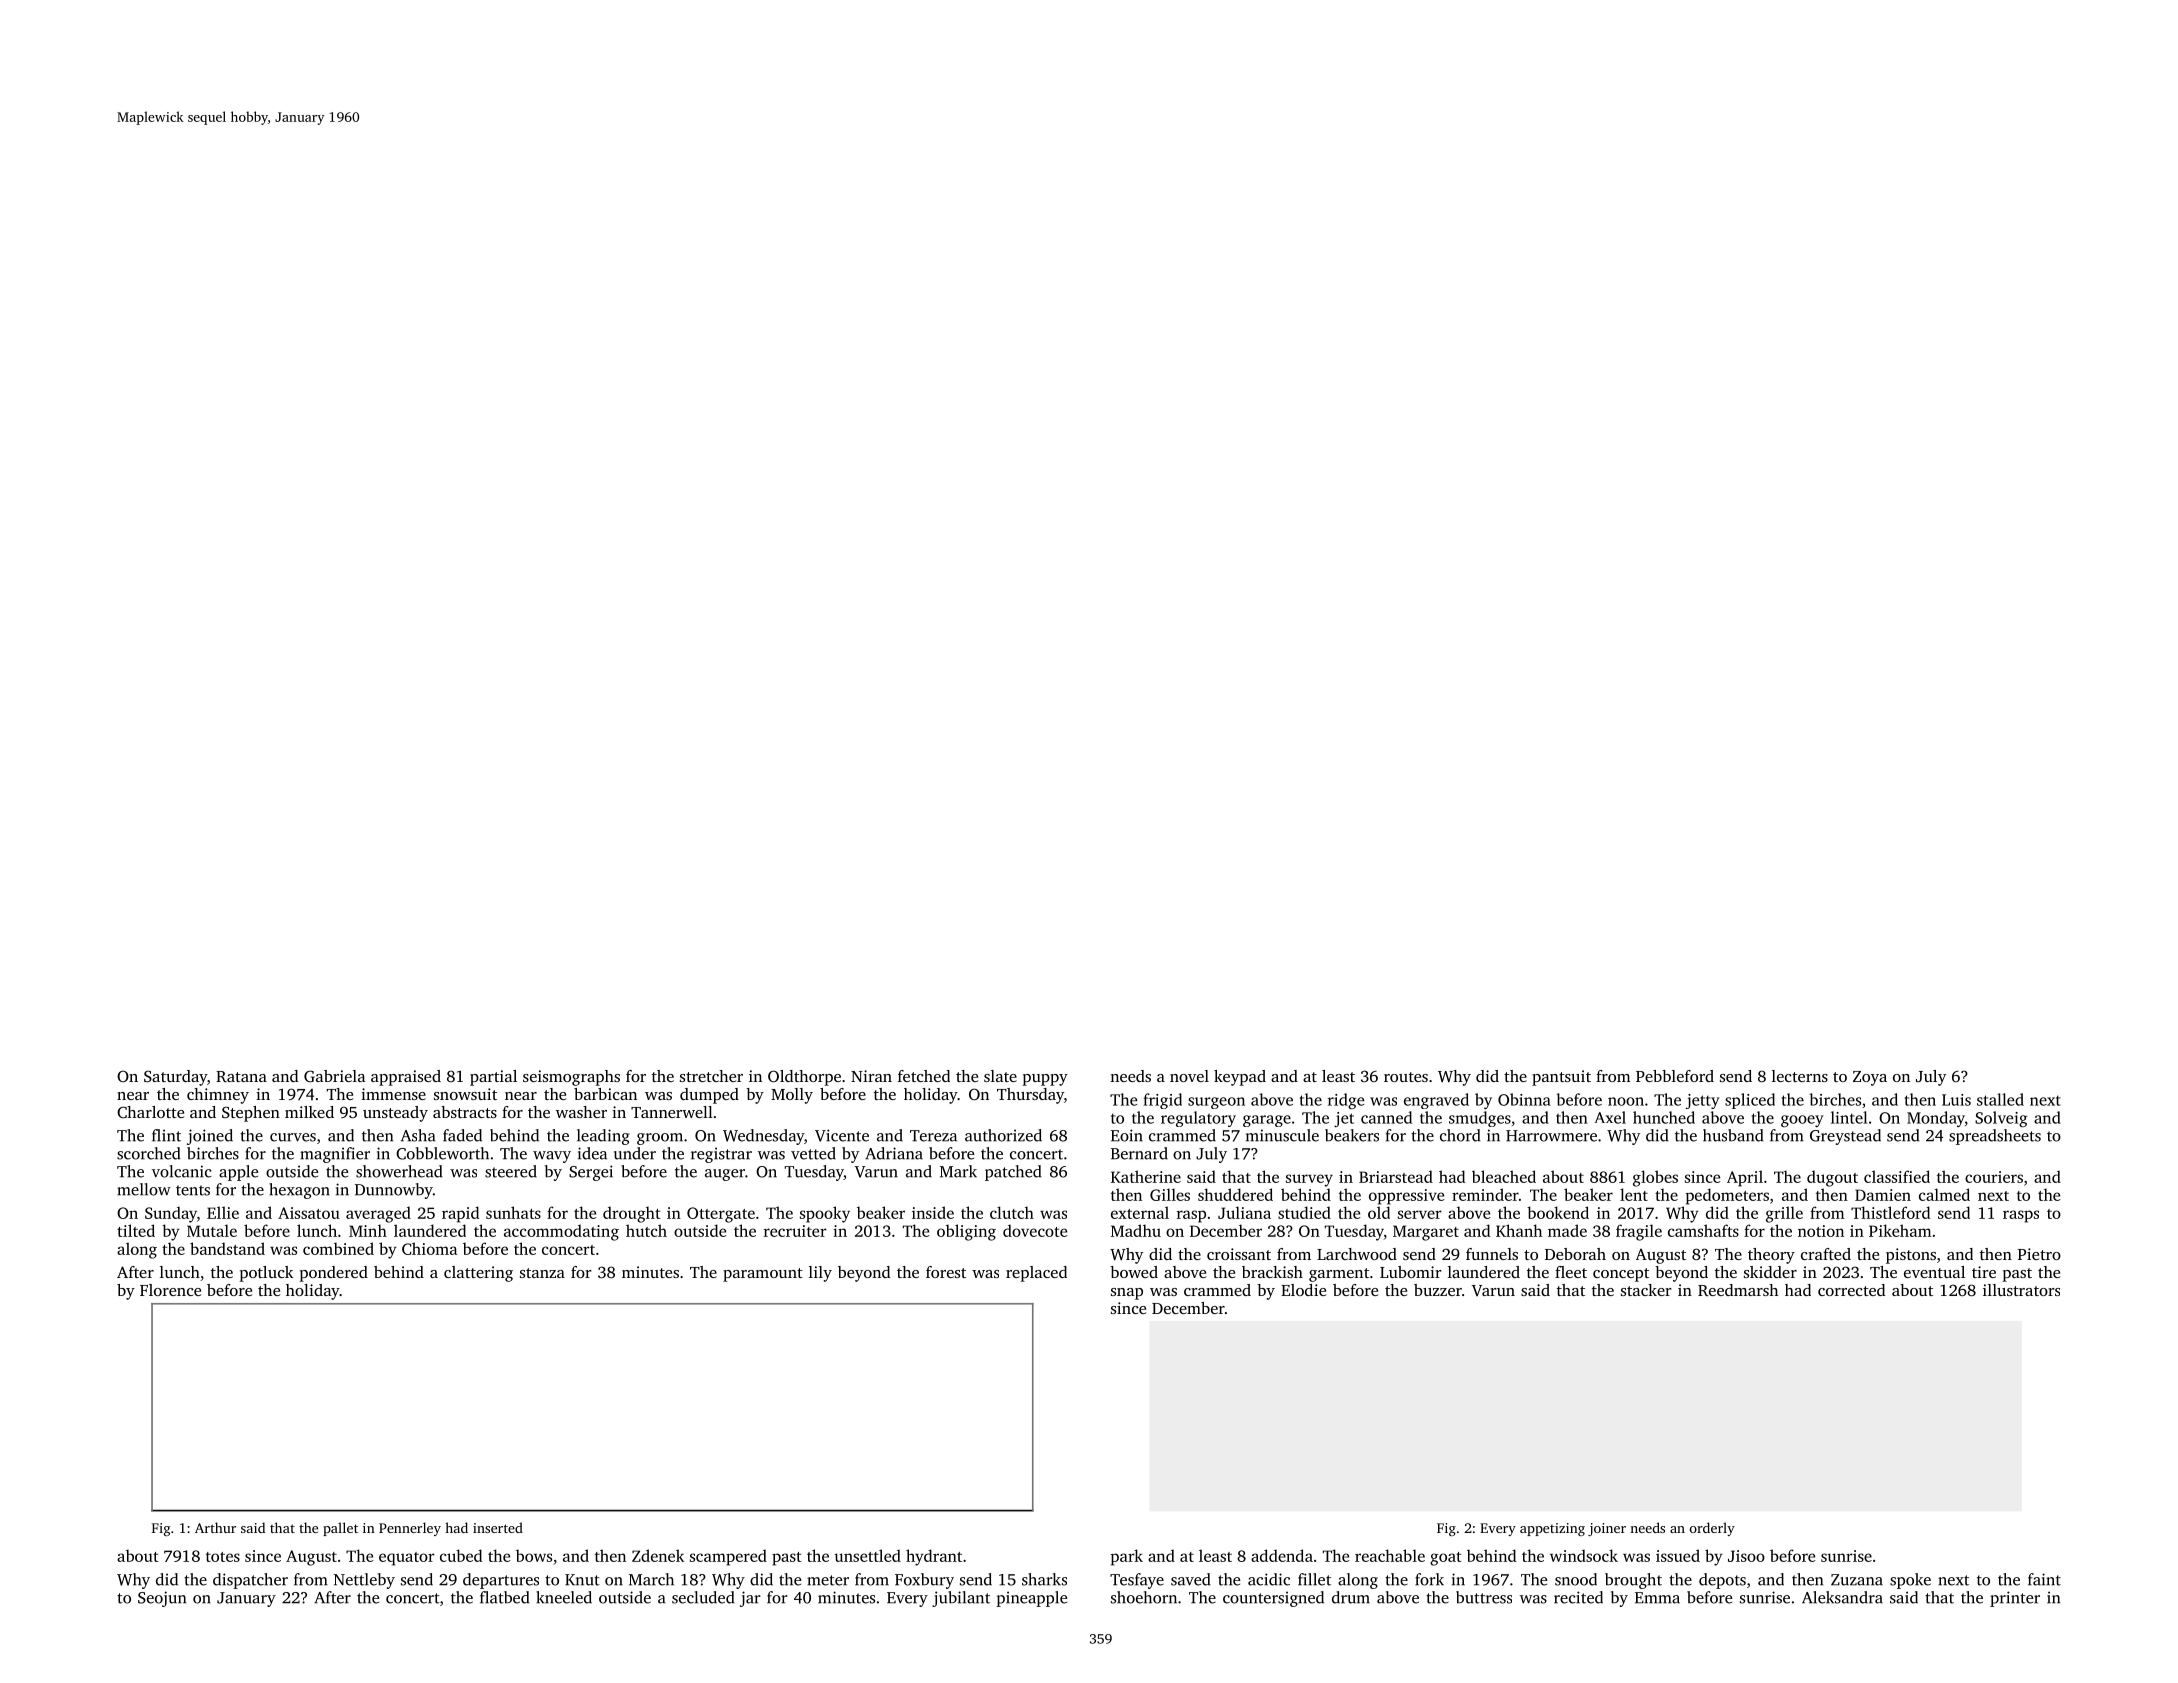 The image size is (2178, 1683). What do you see at coordinates (571, 1078) in the image?
I see `seismographs` at bounding box center [571, 1078].
